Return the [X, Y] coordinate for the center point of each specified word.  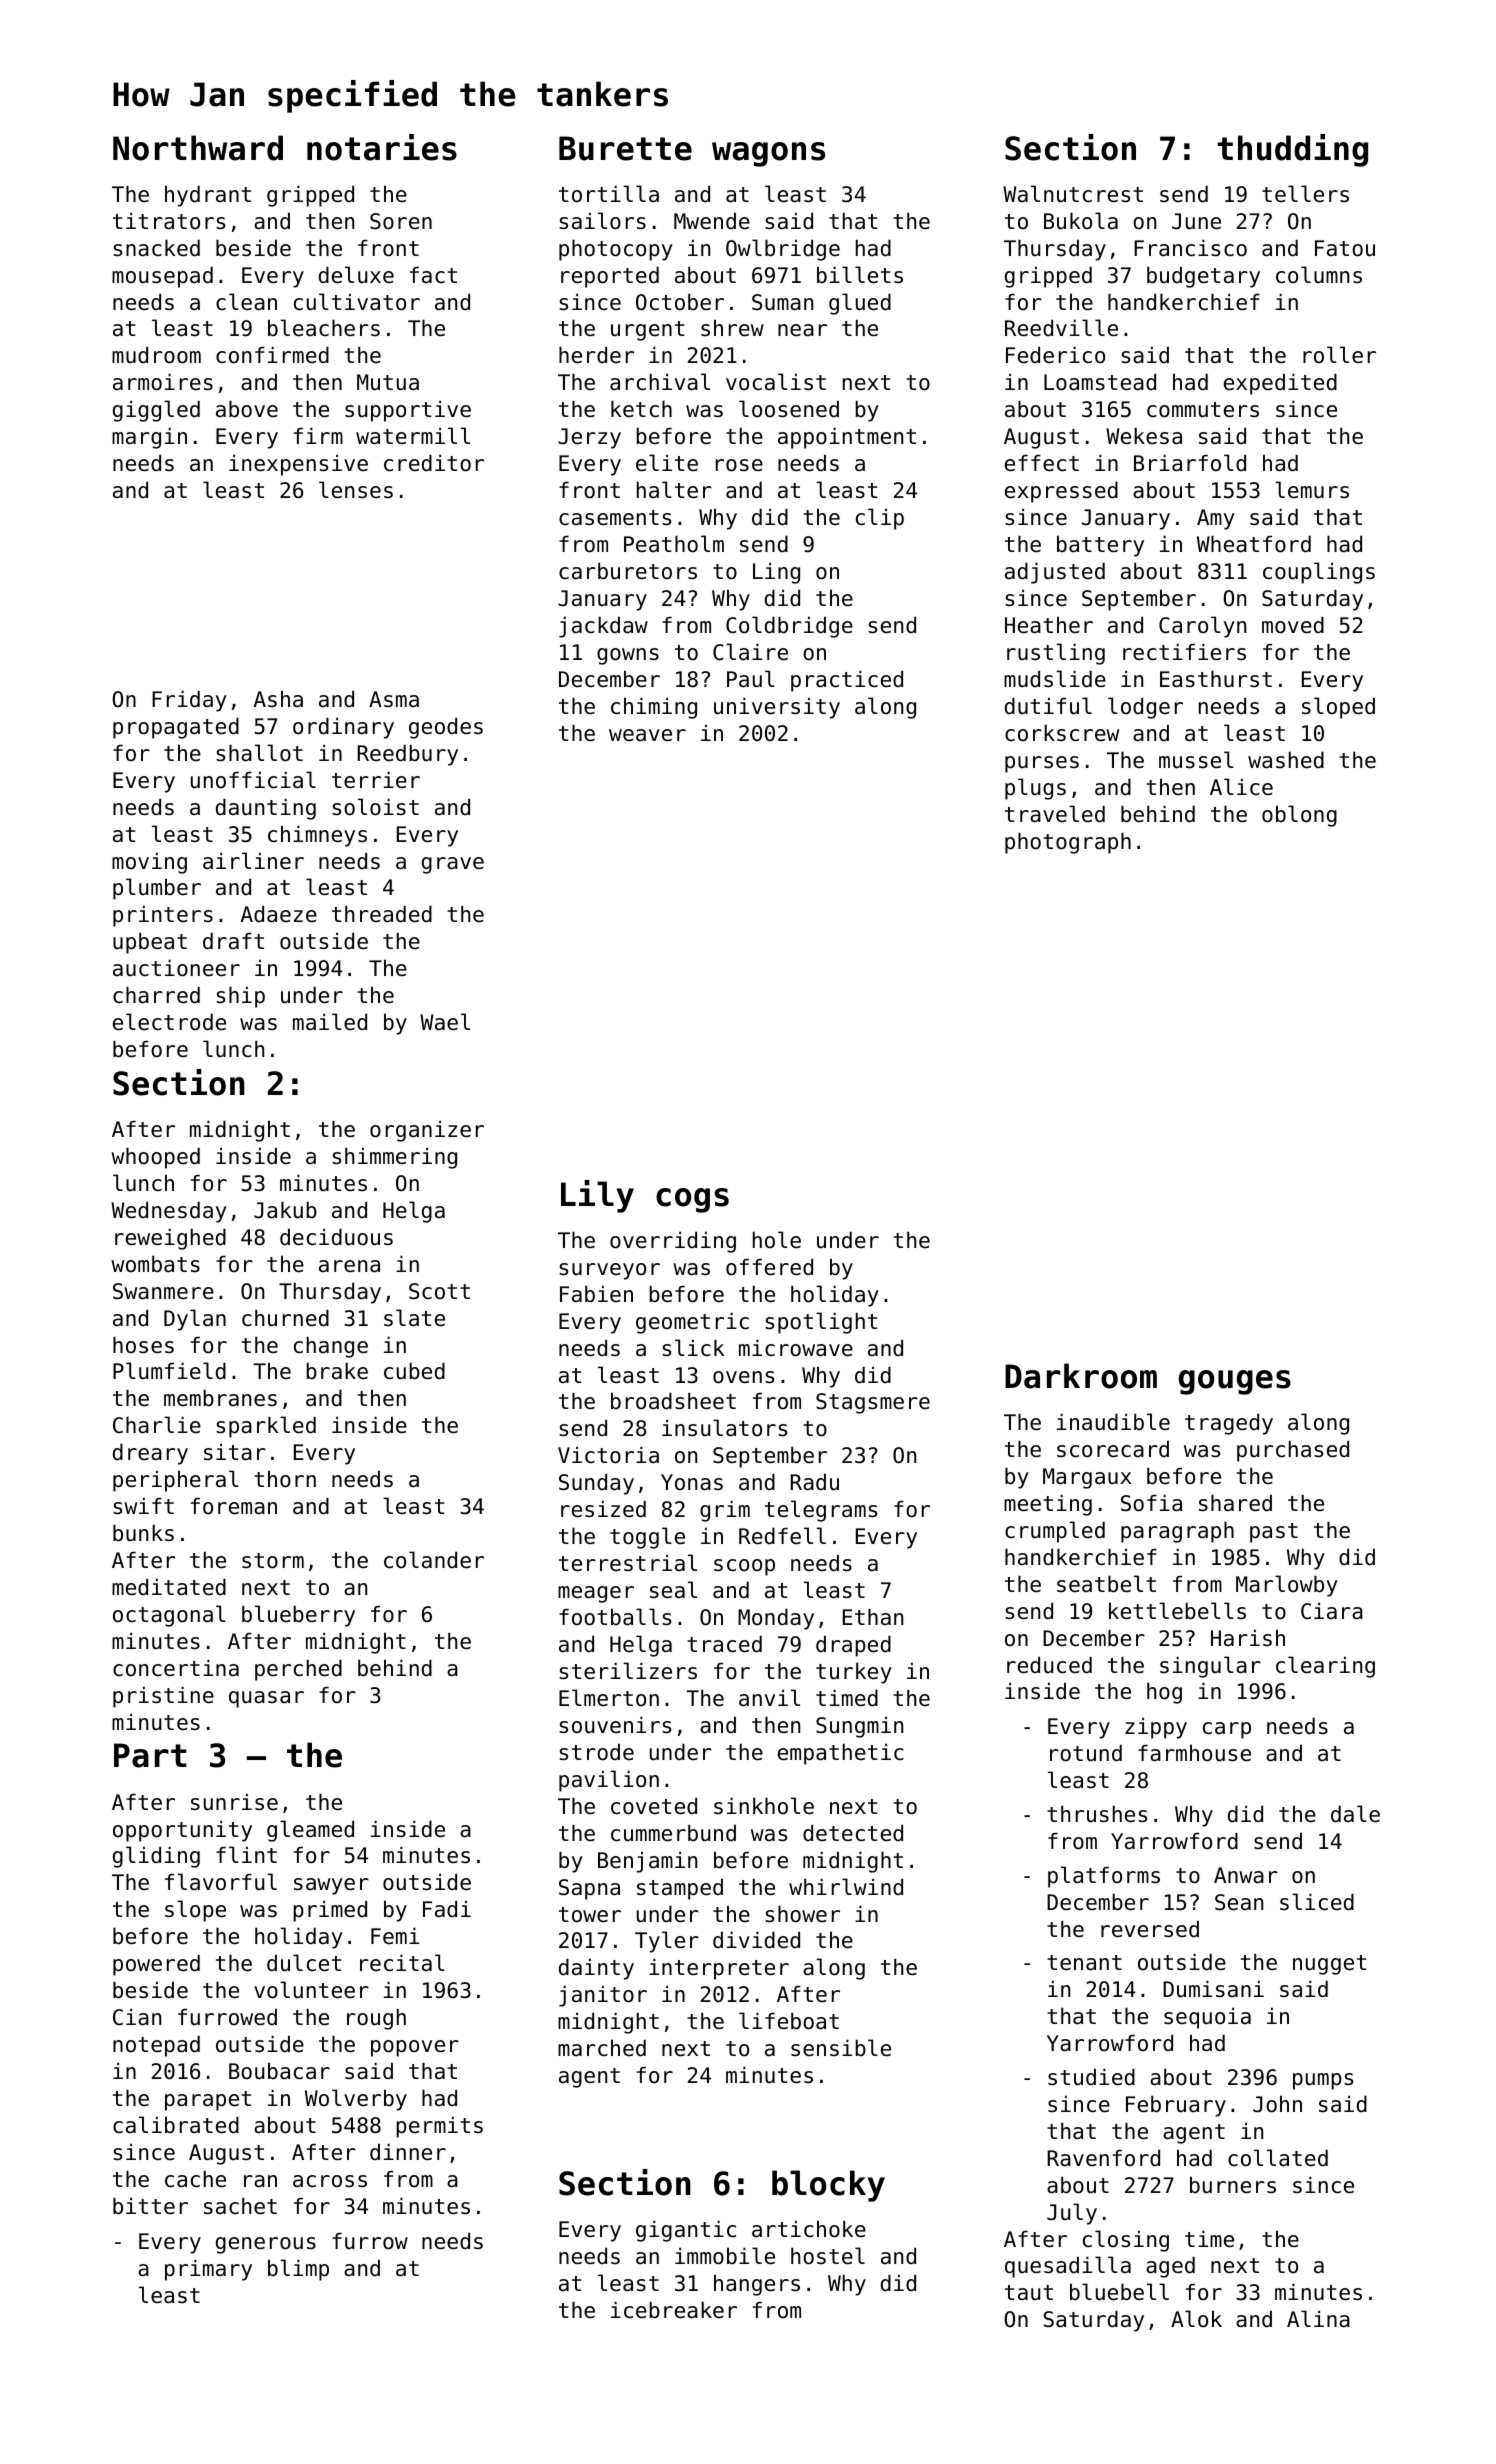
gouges [1235, 1382]
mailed [330, 1022]
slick [693, 1348]
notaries [382, 147]
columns [1319, 275]
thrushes [1097, 1814]
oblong [1299, 816]
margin [149, 438]
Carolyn [1202, 627]
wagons [768, 154]
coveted [654, 1806]
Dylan [195, 1320]
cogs [692, 1200]
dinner [408, 2152]
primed [330, 1911]
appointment [847, 438]
